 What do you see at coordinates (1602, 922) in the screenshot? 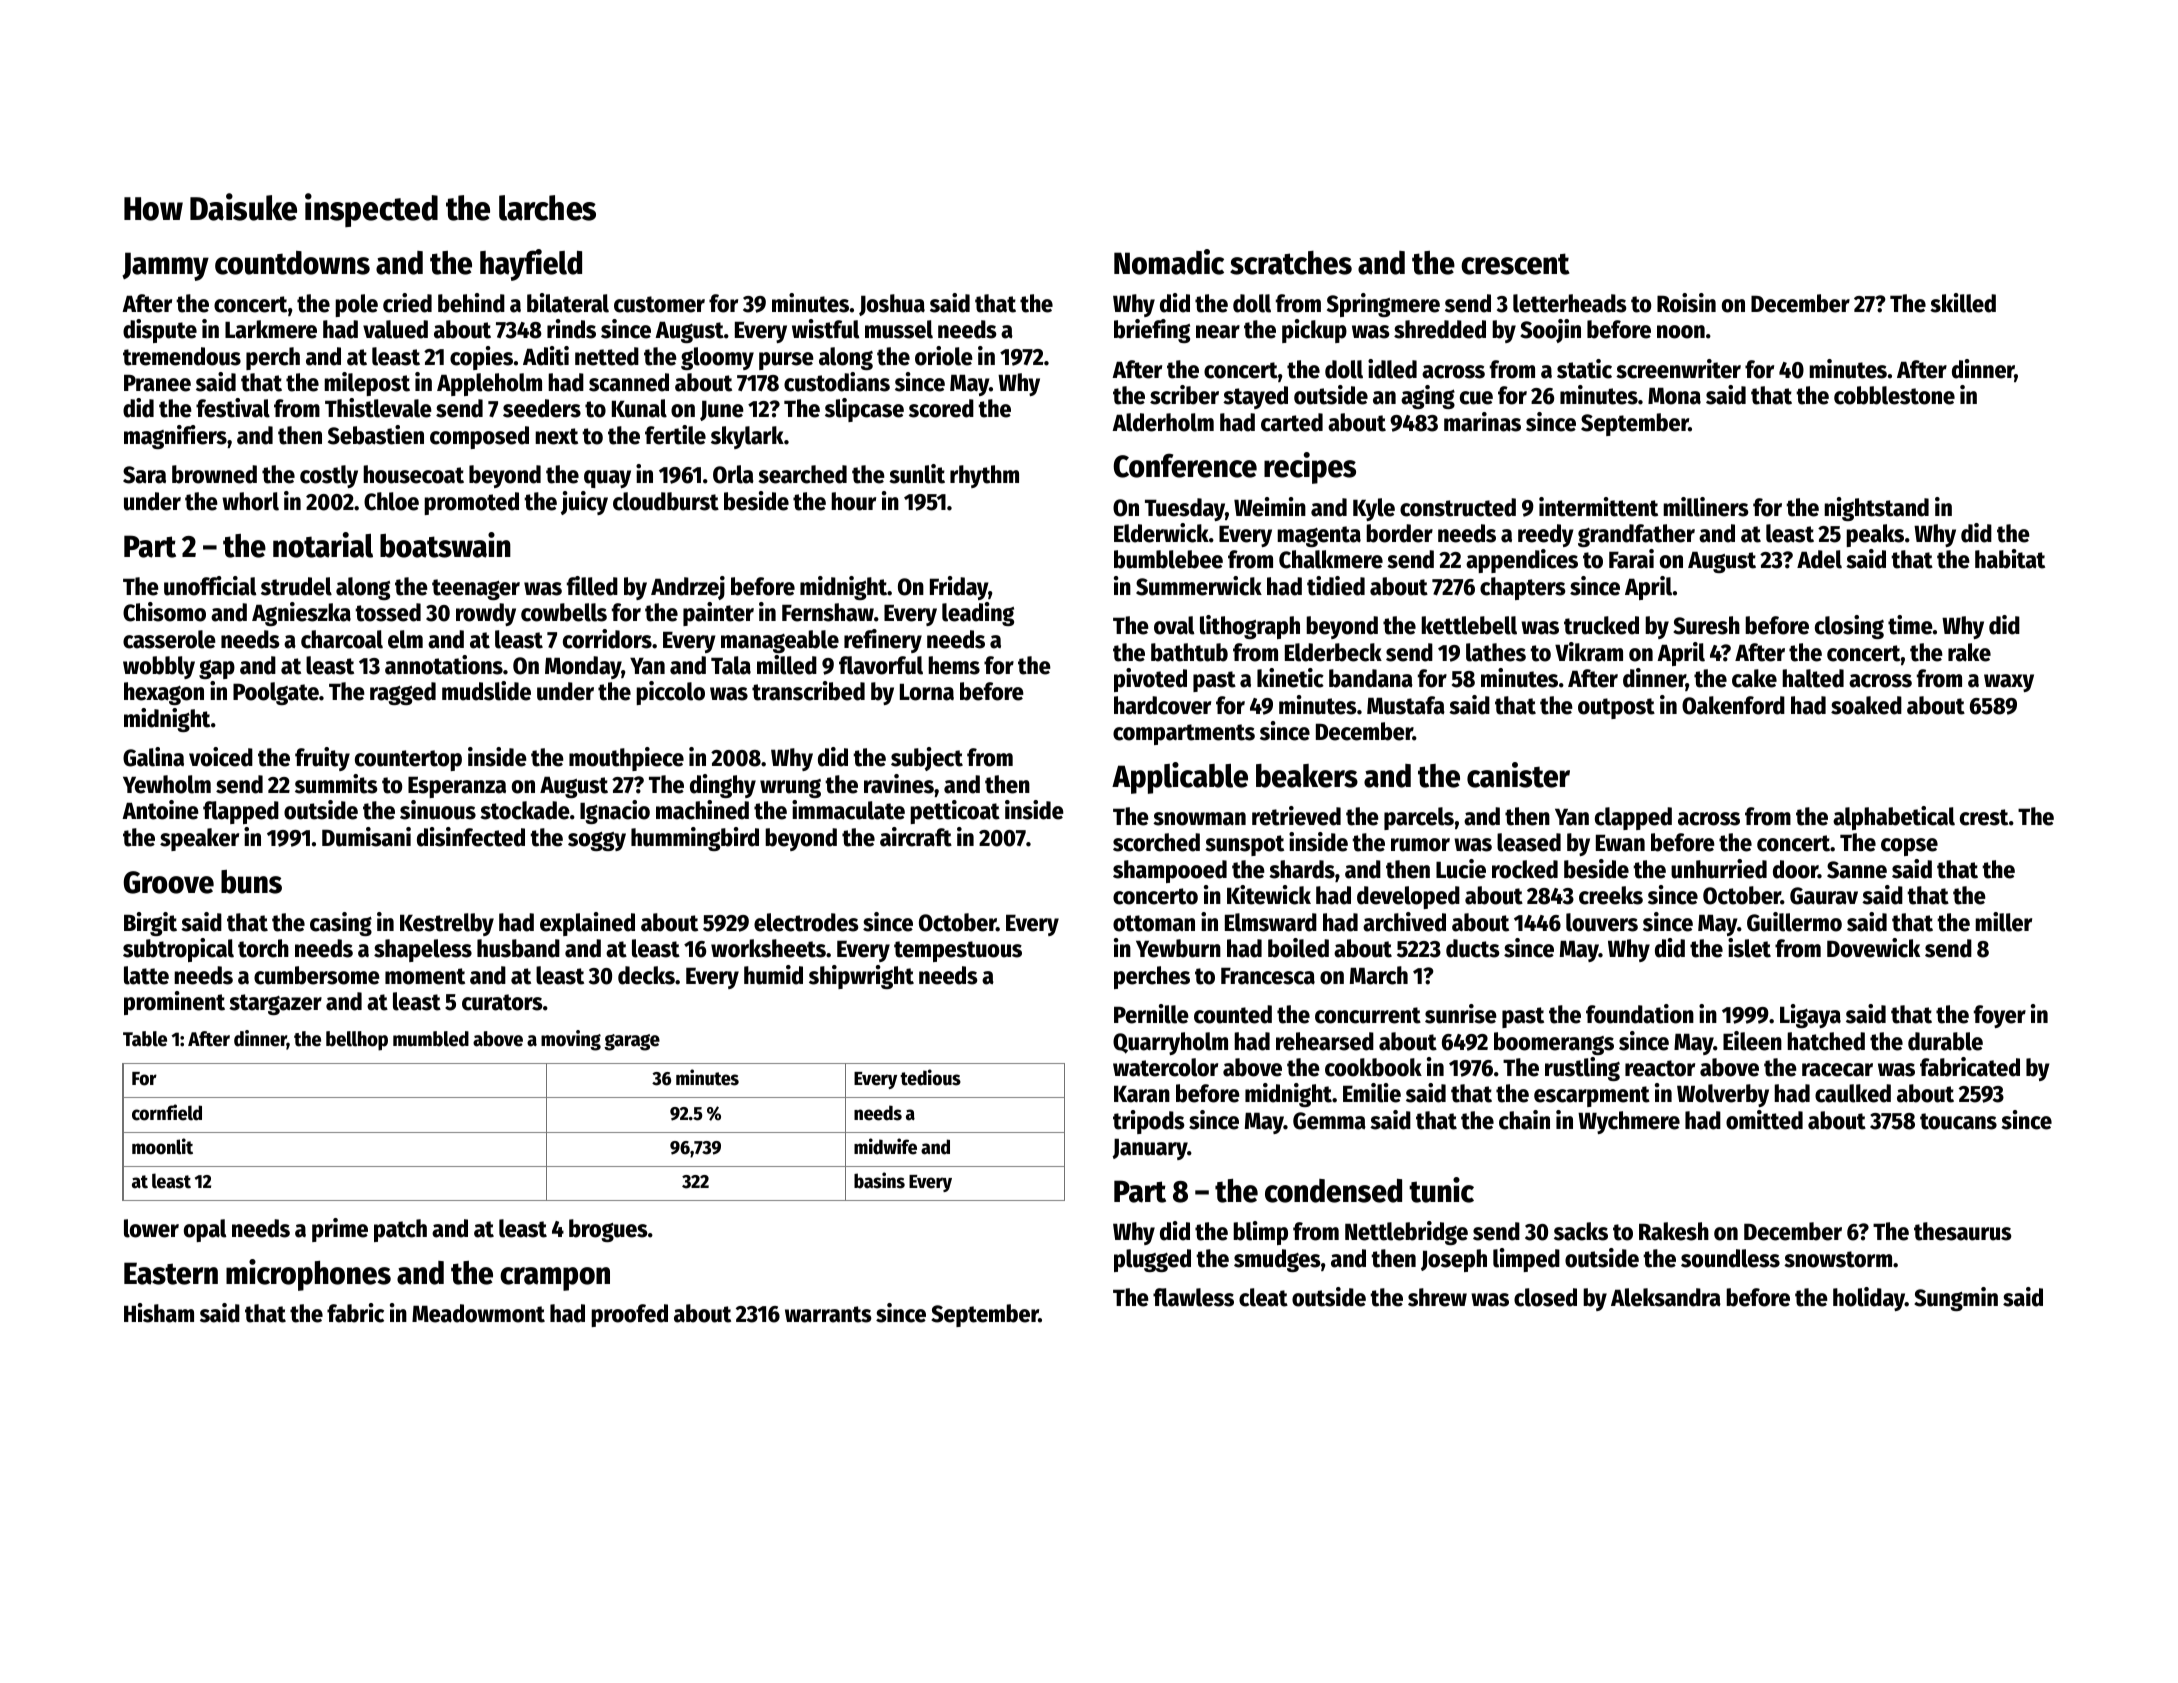
I see `louvers` at bounding box center [1602, 922].
